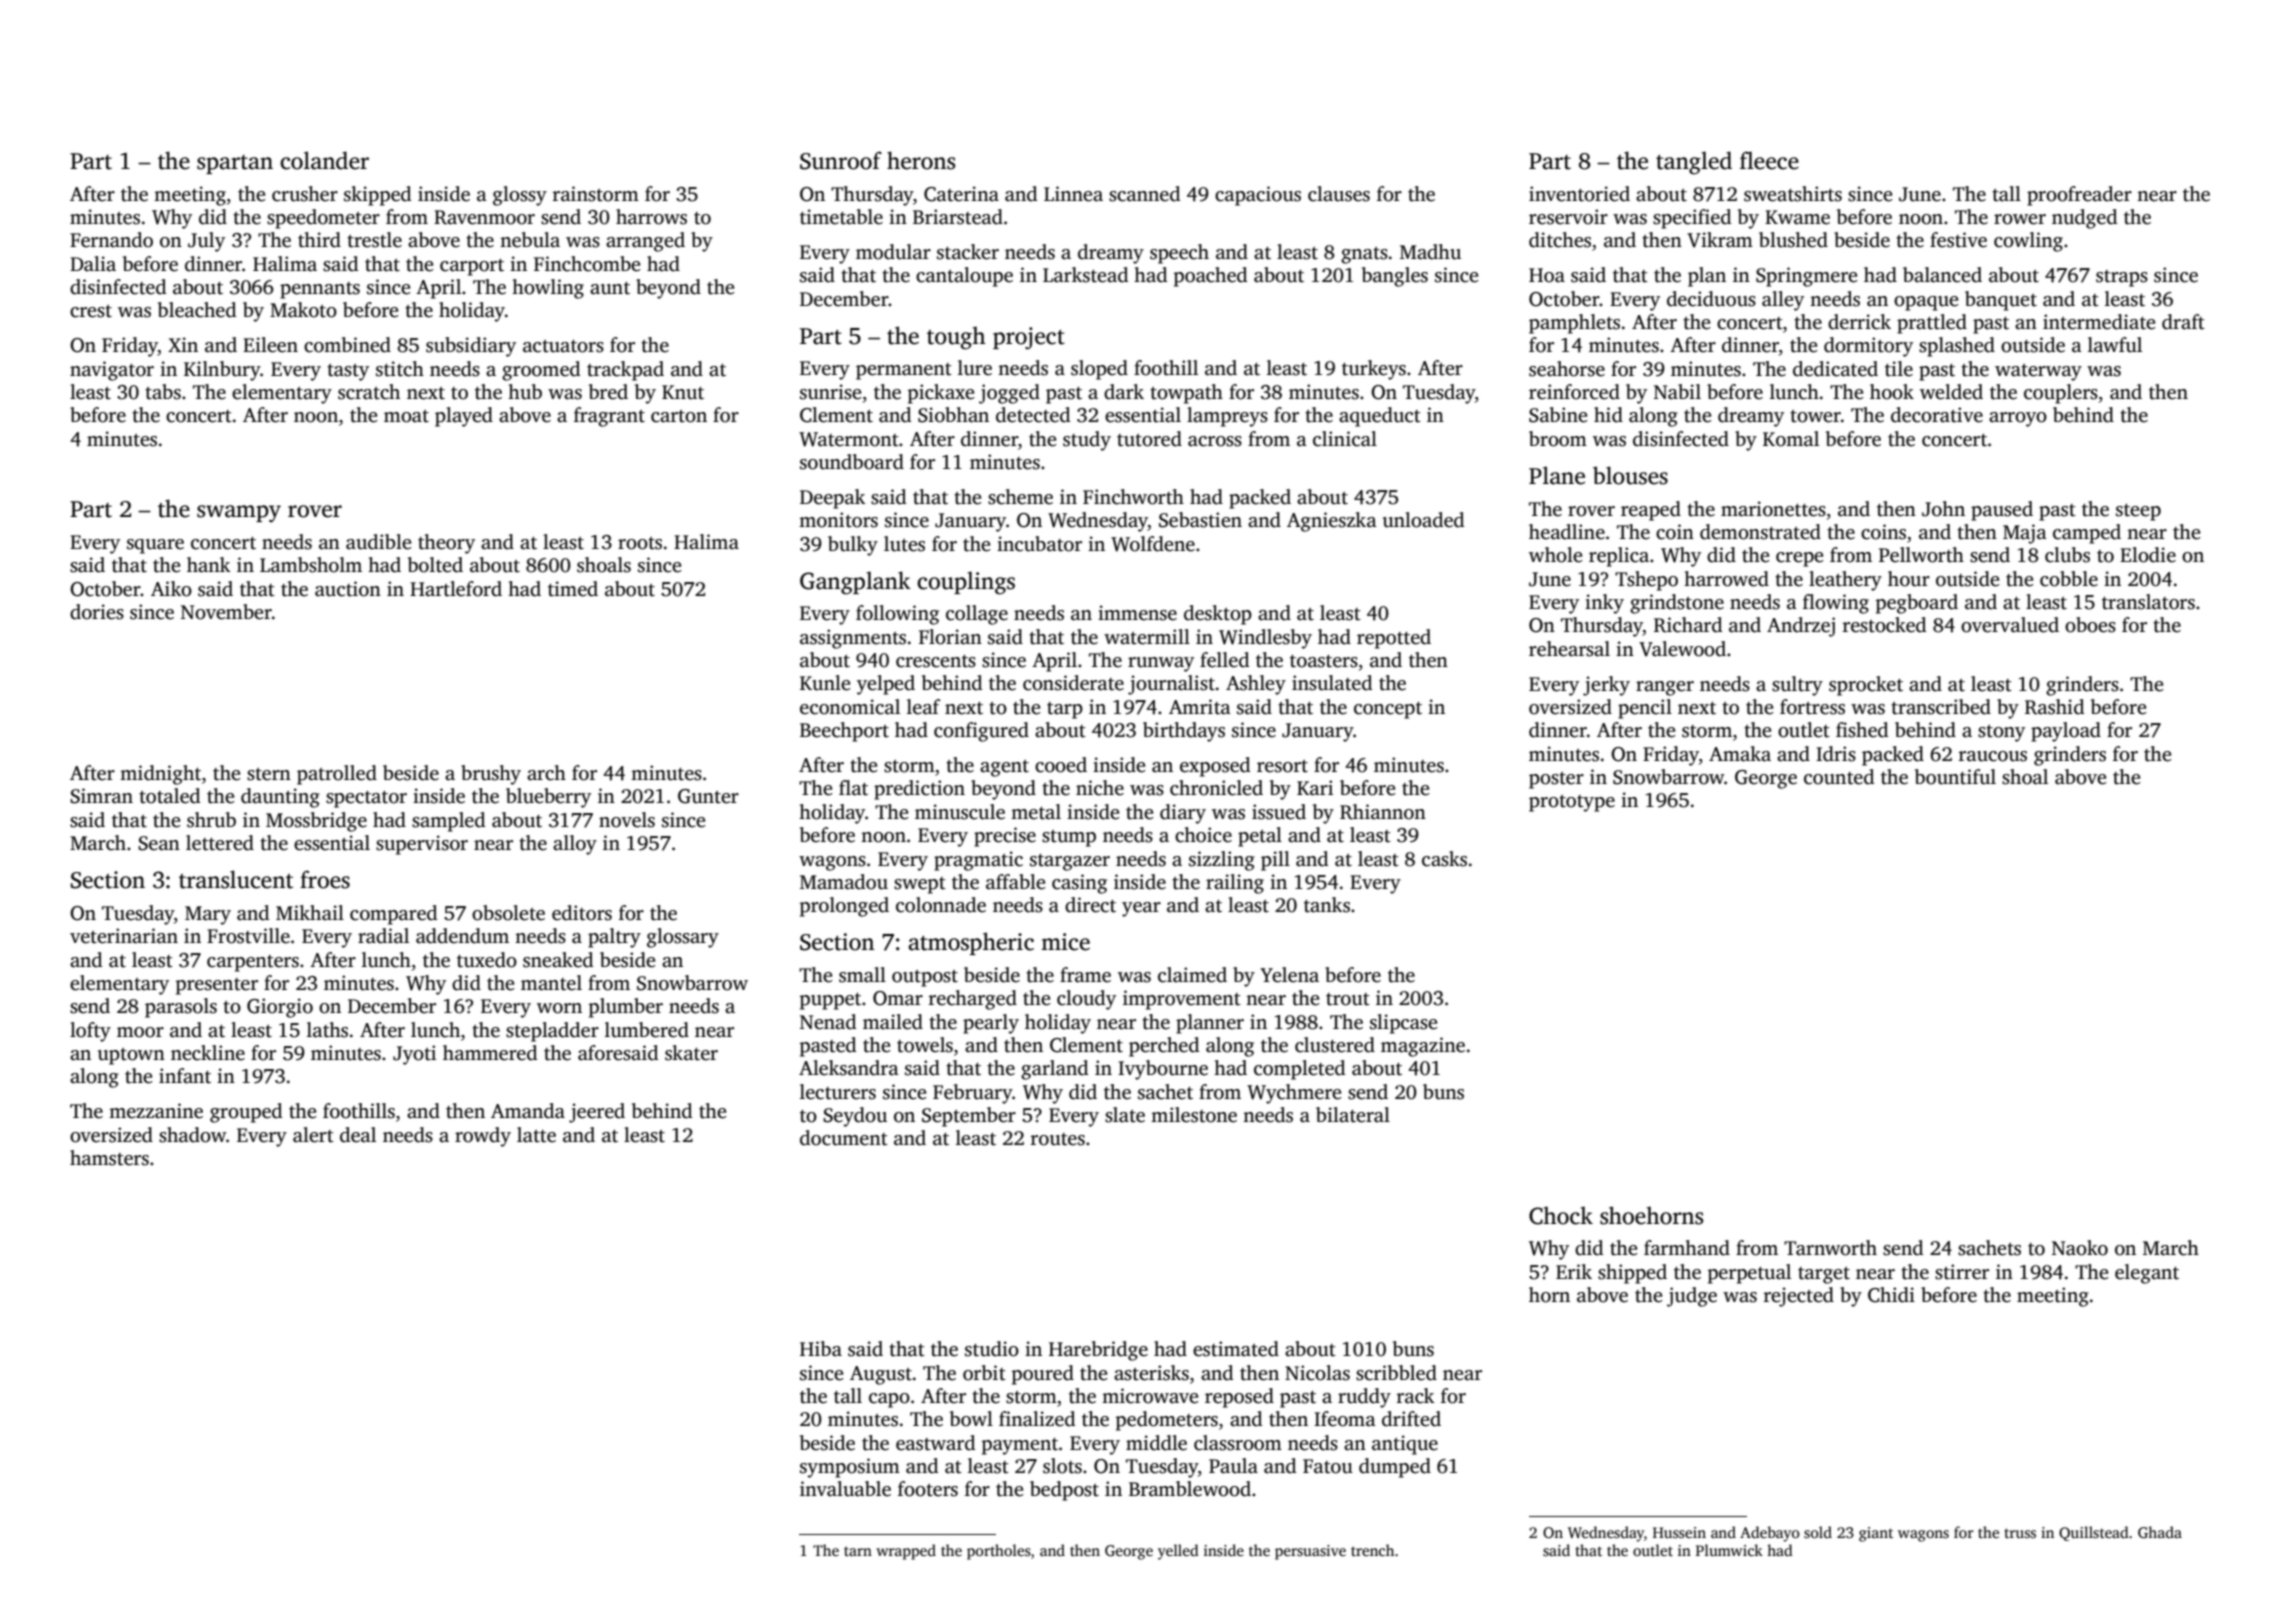 The width and height of the screenshot is (2282, 1614). Describe the element at coordinates (906, 1552) in the screenshot. I see `wrapped` at that location.
